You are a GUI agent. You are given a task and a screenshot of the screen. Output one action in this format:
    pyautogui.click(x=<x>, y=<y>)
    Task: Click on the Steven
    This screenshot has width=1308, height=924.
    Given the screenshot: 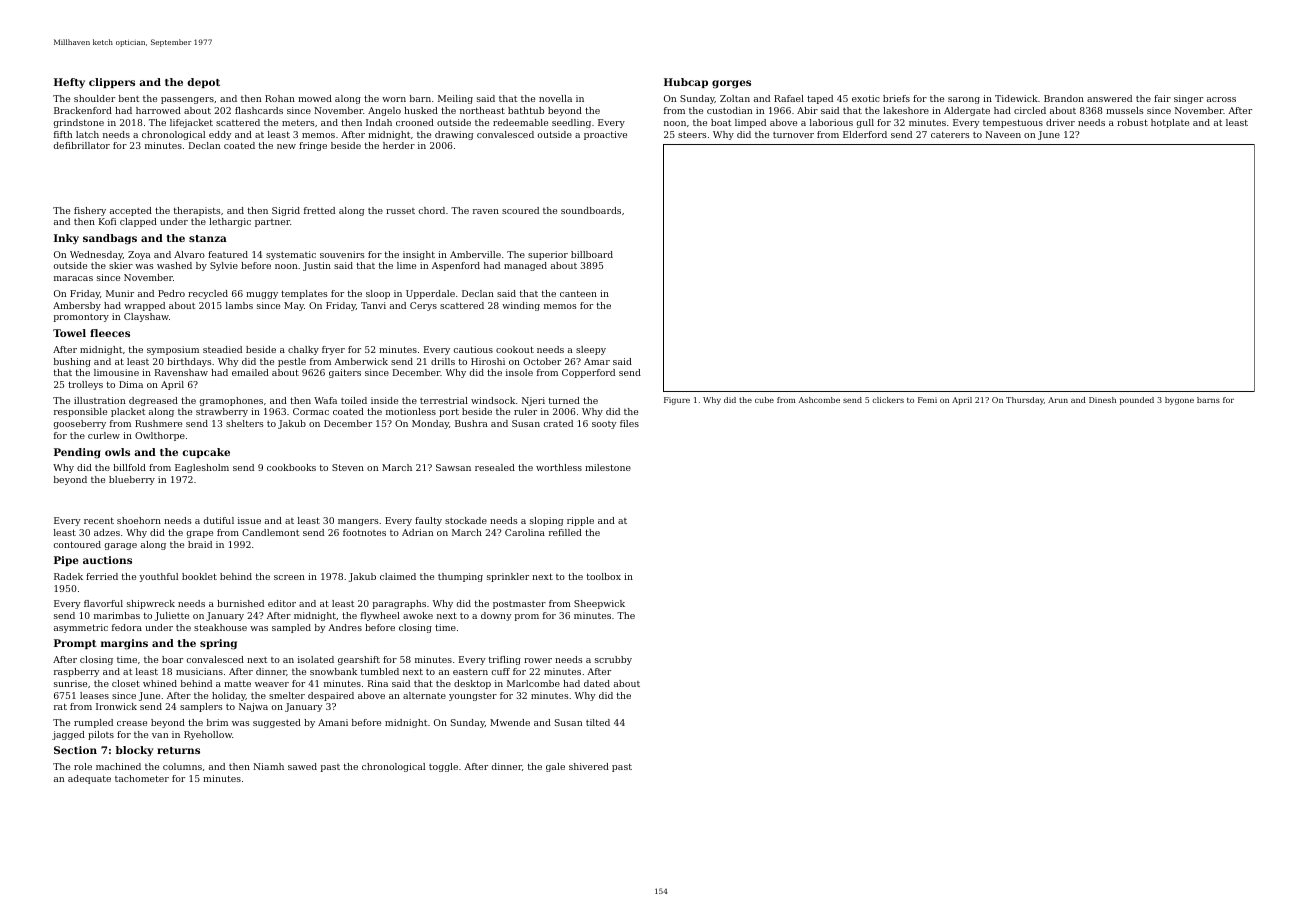 What is the action you would take?
    pyautogui.click(x=348, y=467)
